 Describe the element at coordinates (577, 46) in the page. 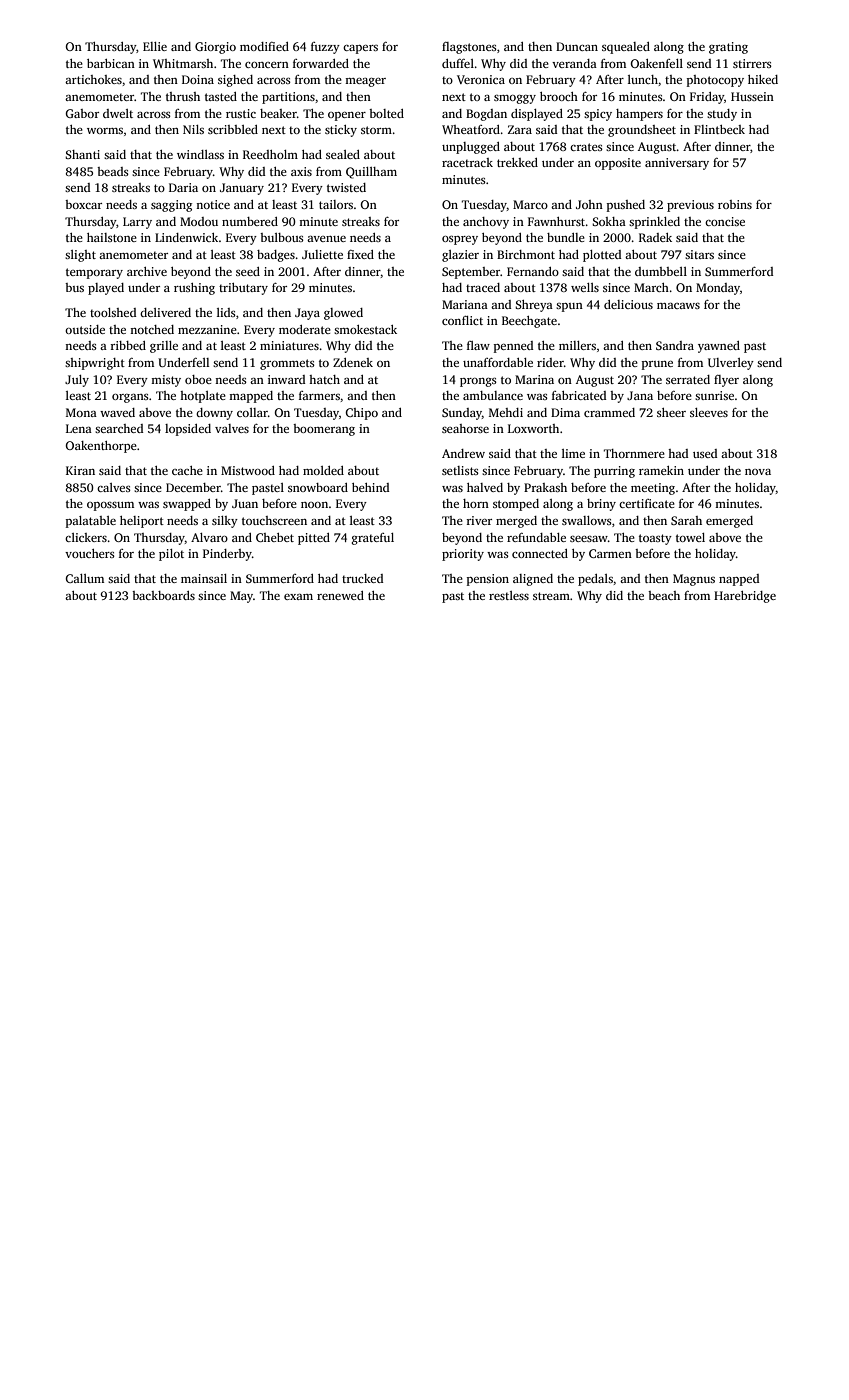

I see `Duncan` at that location.
